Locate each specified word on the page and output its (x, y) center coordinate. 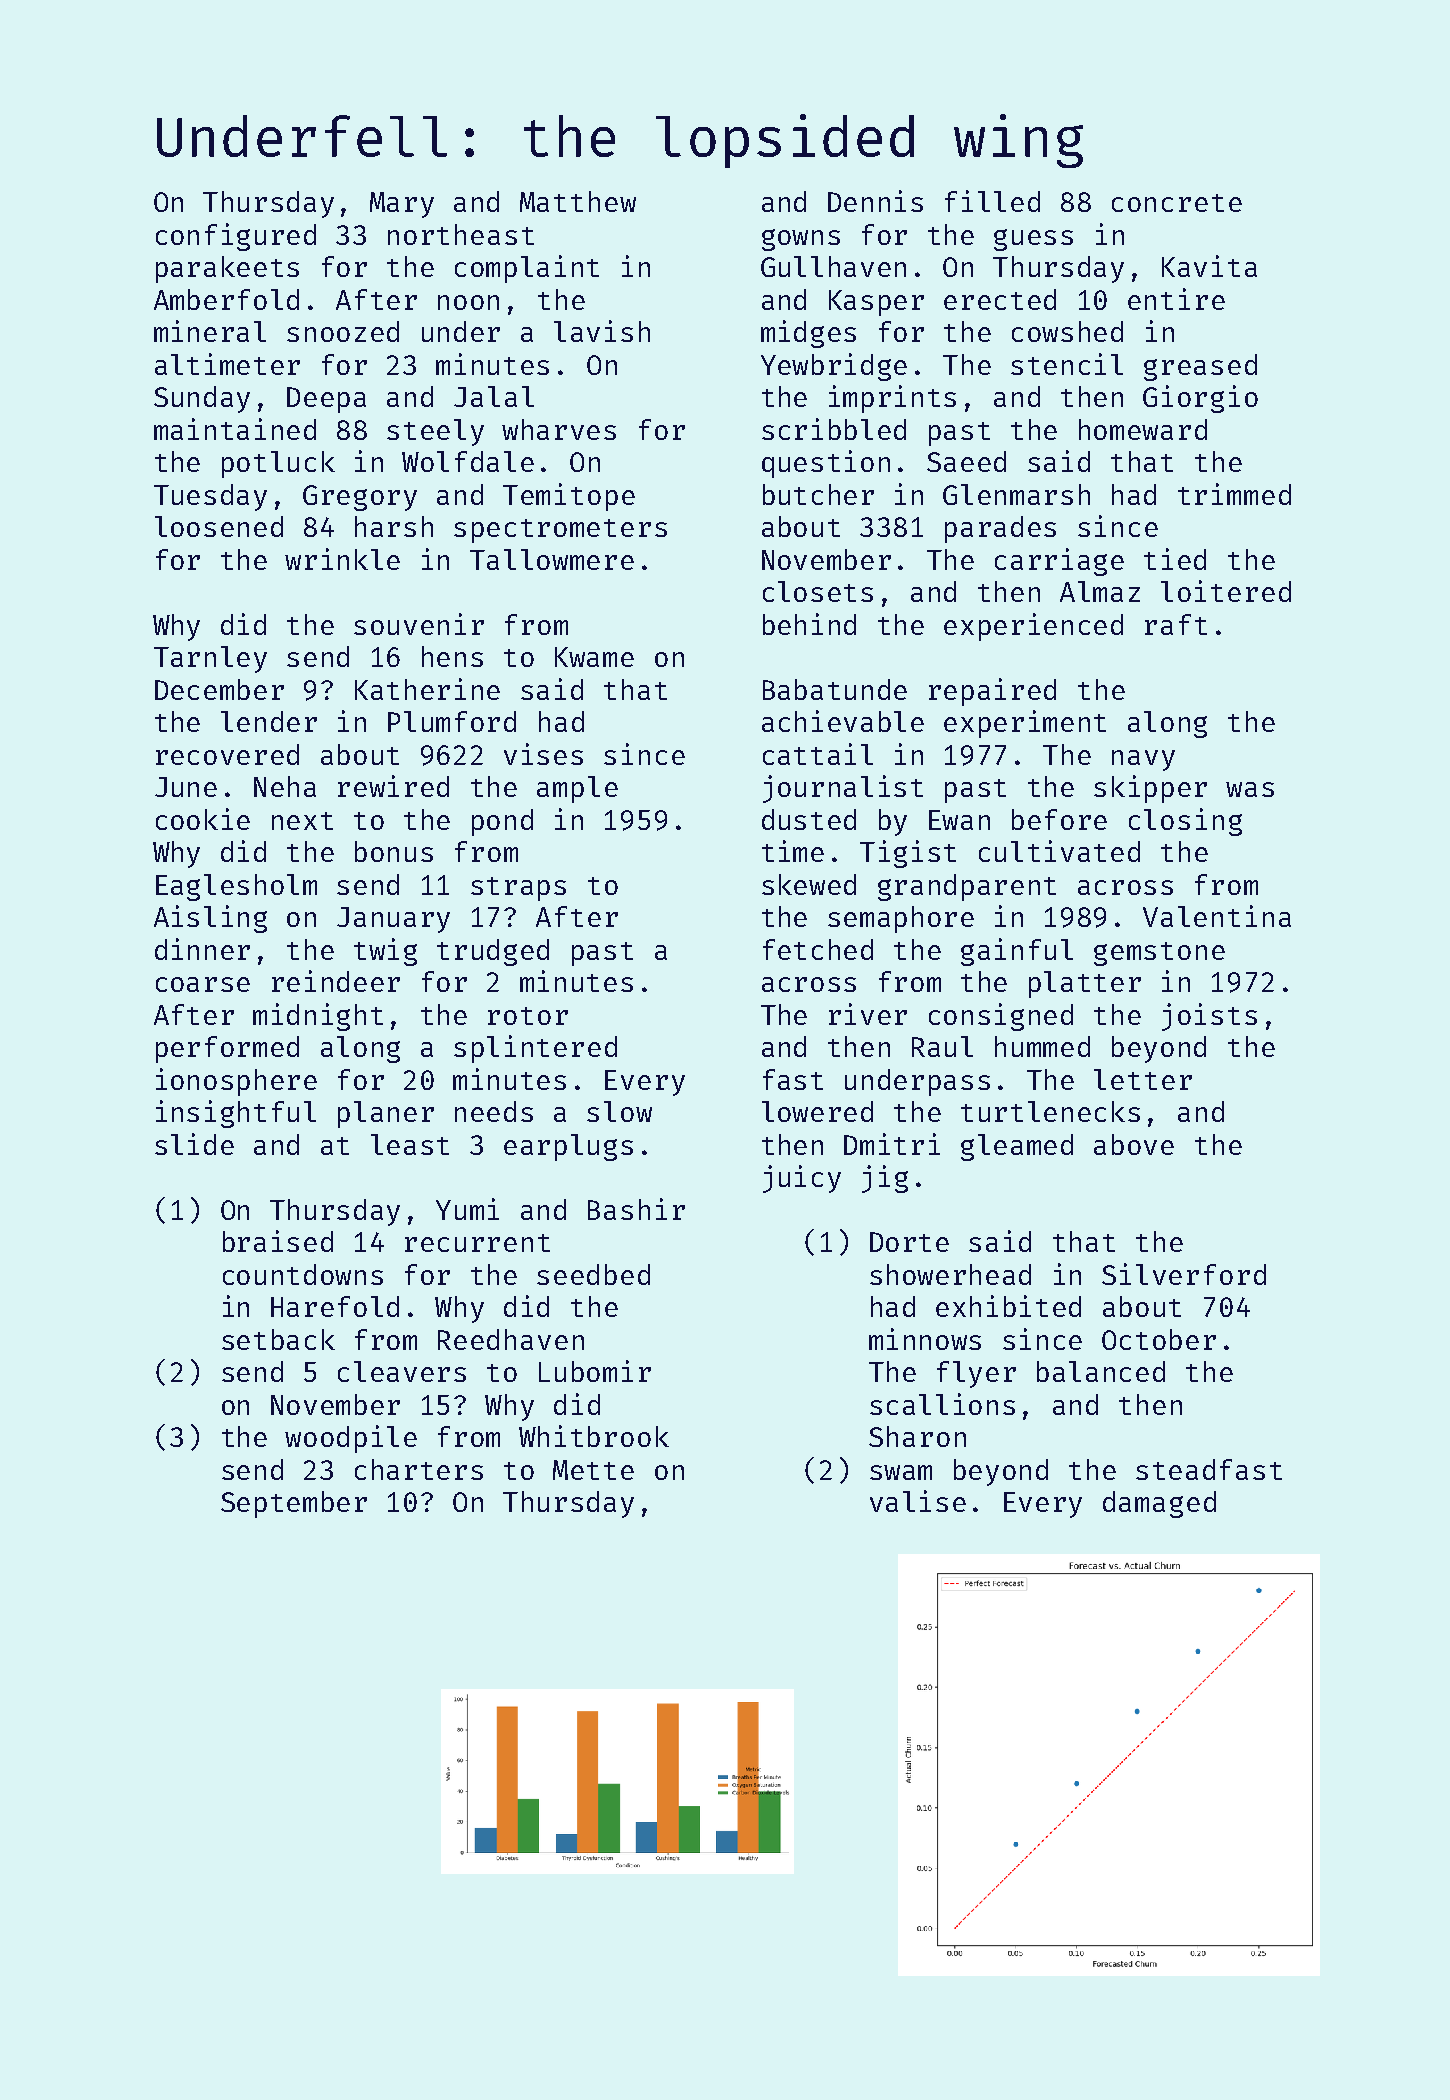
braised (278, 1241)
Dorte (909, 1242)
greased (1200, 367)
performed (227, 1049)
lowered (817, 1111)
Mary (402, 205)
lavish (602, 331)
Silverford (1184, 1274)
